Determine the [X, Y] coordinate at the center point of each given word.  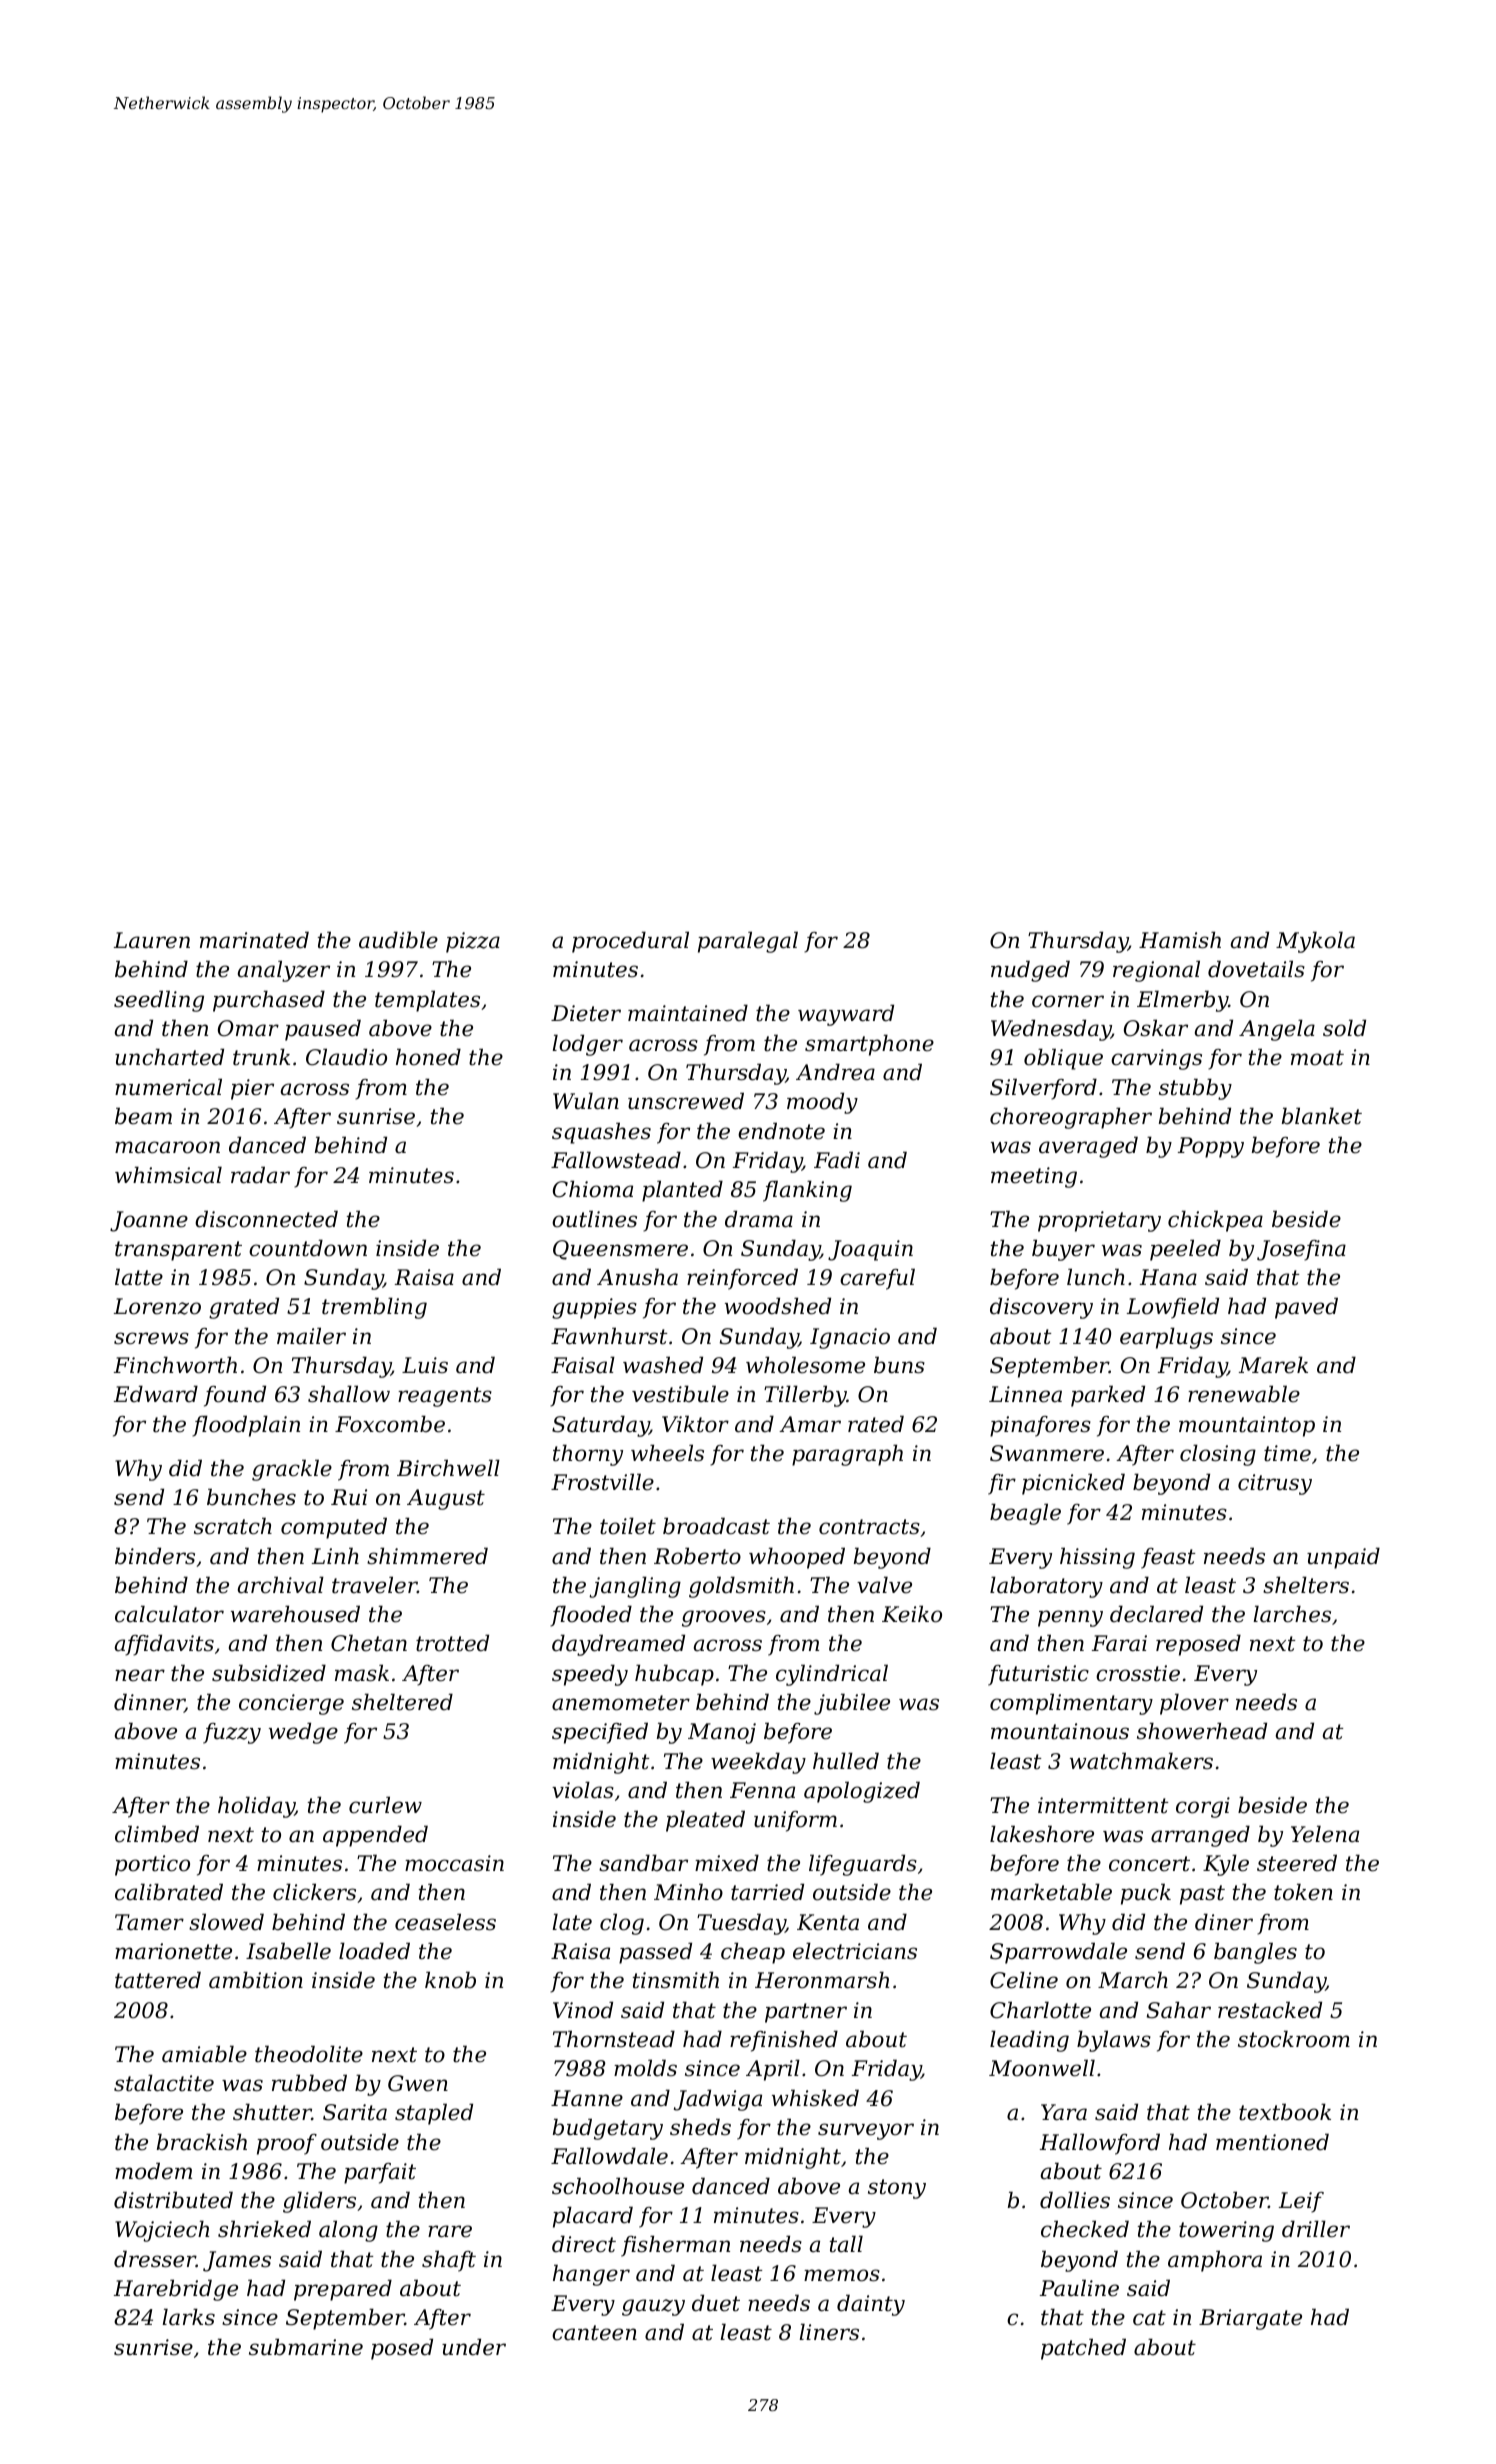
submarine [306, 2347]
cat [1149, 2318]
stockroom [1294, 2039]
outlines [594, 1219]
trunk [261, 1057]
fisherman [675, 2246]
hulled [846, 1761]
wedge [303, 1733]
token [1303, 1892]
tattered [158, 1980]
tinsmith [676, 1980]
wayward [846, 1015]
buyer [1063, 1250]
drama [759, 1219]
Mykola [1315, 942]
